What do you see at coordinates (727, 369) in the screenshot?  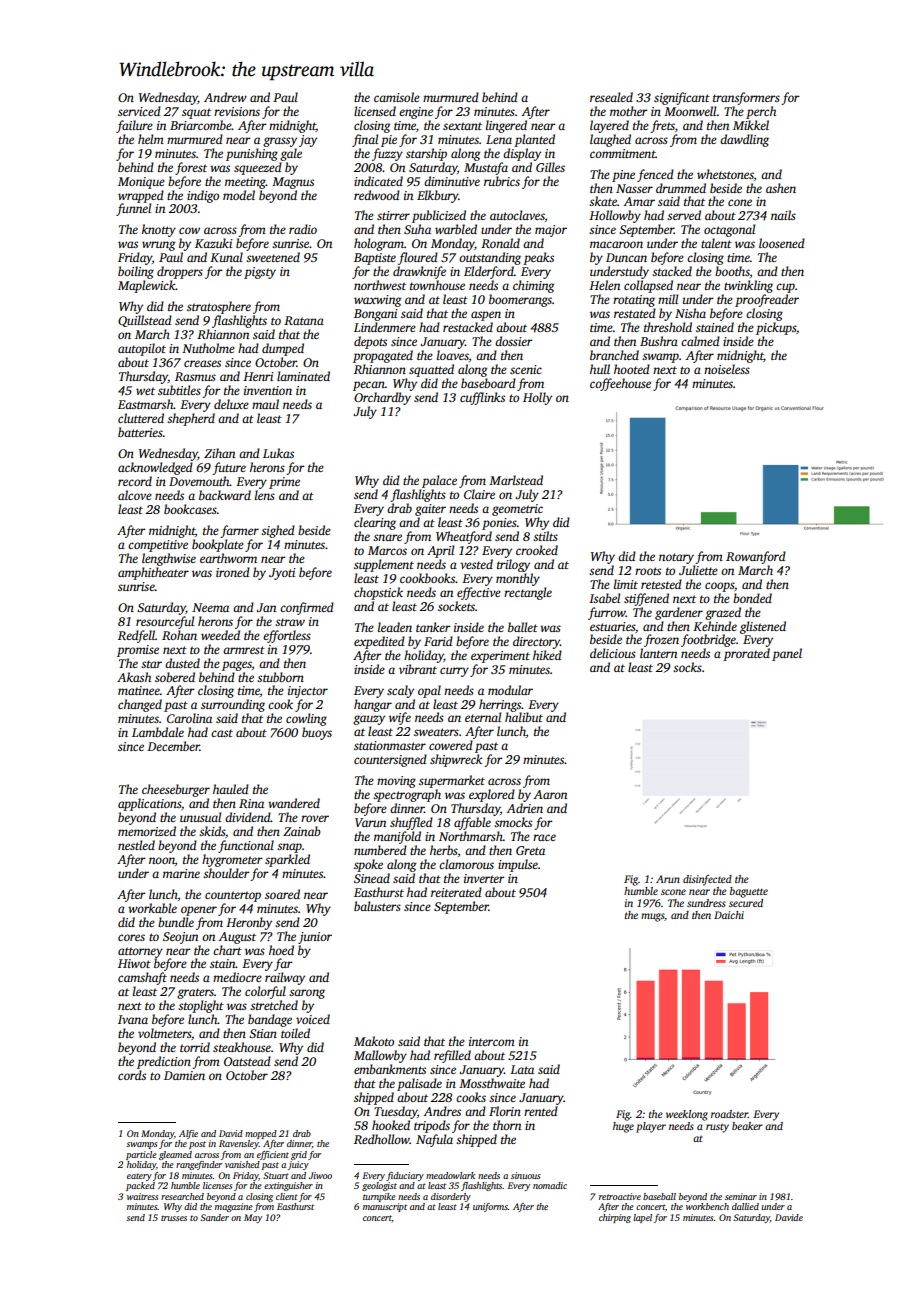 I see `noiseless` at bounding box center [727, 369].
